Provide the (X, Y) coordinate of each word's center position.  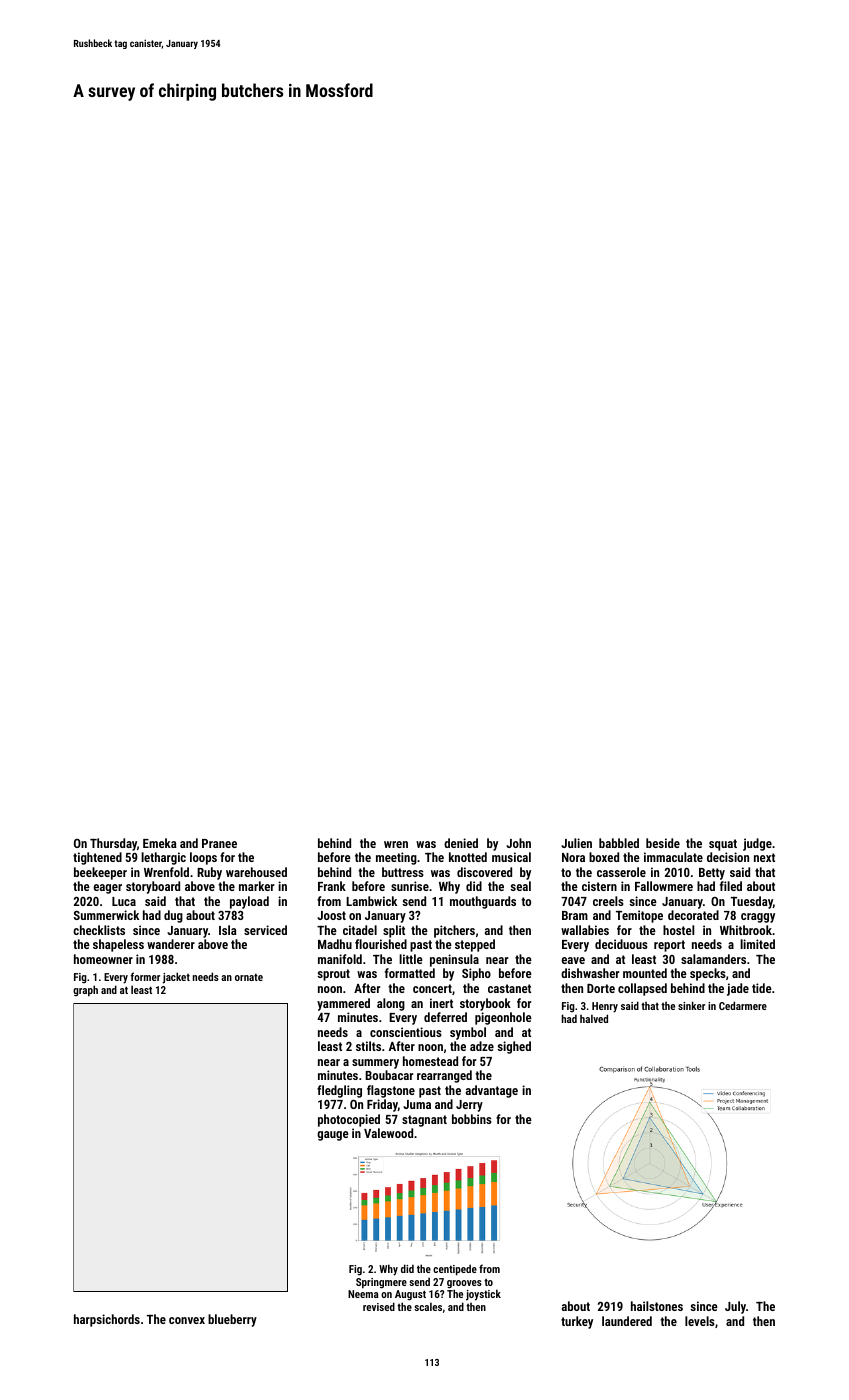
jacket (176, 978)
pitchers (454, 931)
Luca (124, 901)
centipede (455, 1270)
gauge (333, 1136)
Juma (417, 1104)
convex (187, 1320)
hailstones (657, 1306)
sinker (691, 1005)
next (764, 857)
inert (441, 1003)
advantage (492, 1091)
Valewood (388, 1133)
